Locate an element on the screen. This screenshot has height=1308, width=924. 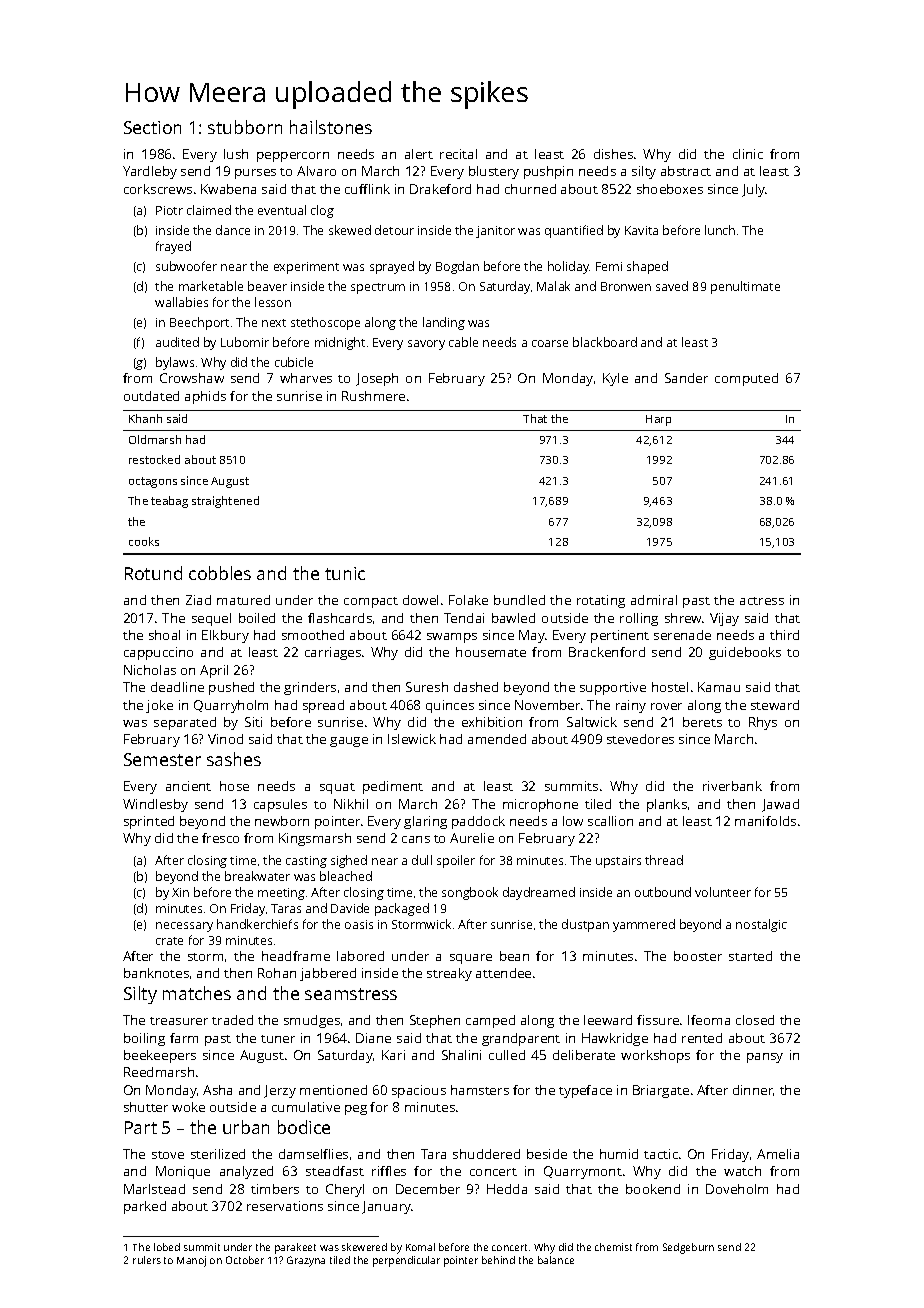
Yardleby is located at coordinates (150, 172).
